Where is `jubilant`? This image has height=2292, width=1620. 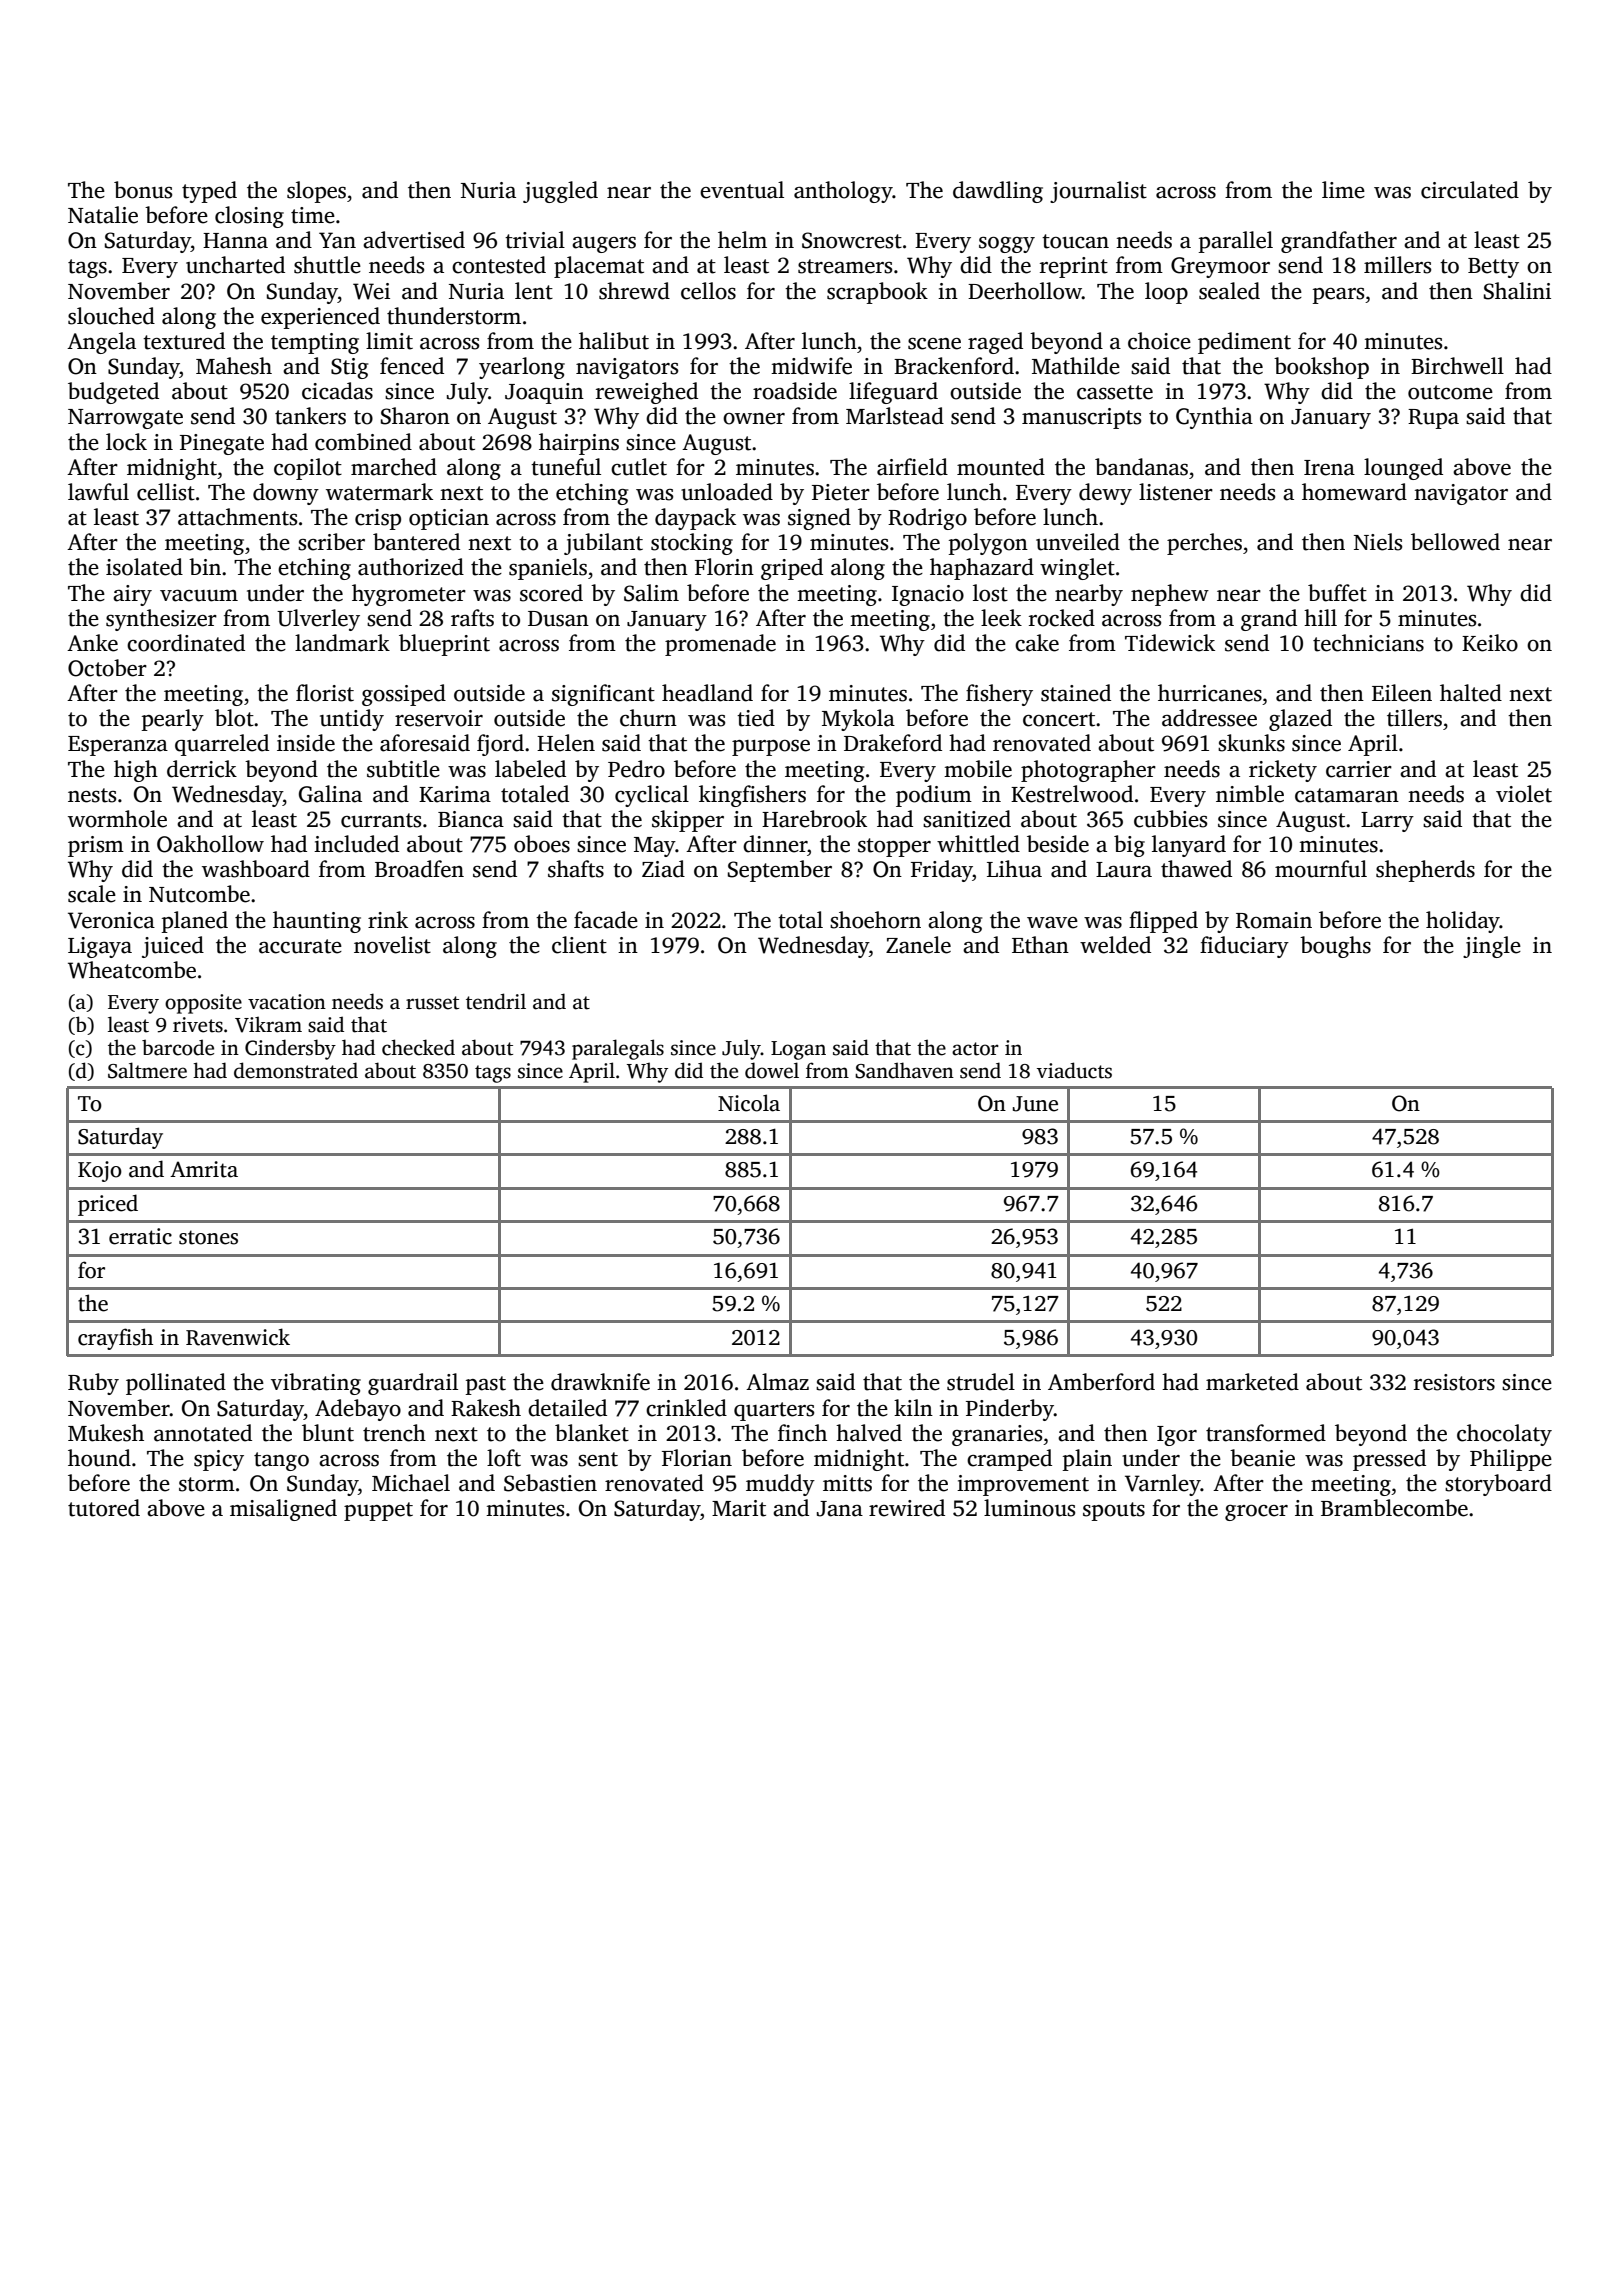 jubilant is located at coordinates (603, 544).
